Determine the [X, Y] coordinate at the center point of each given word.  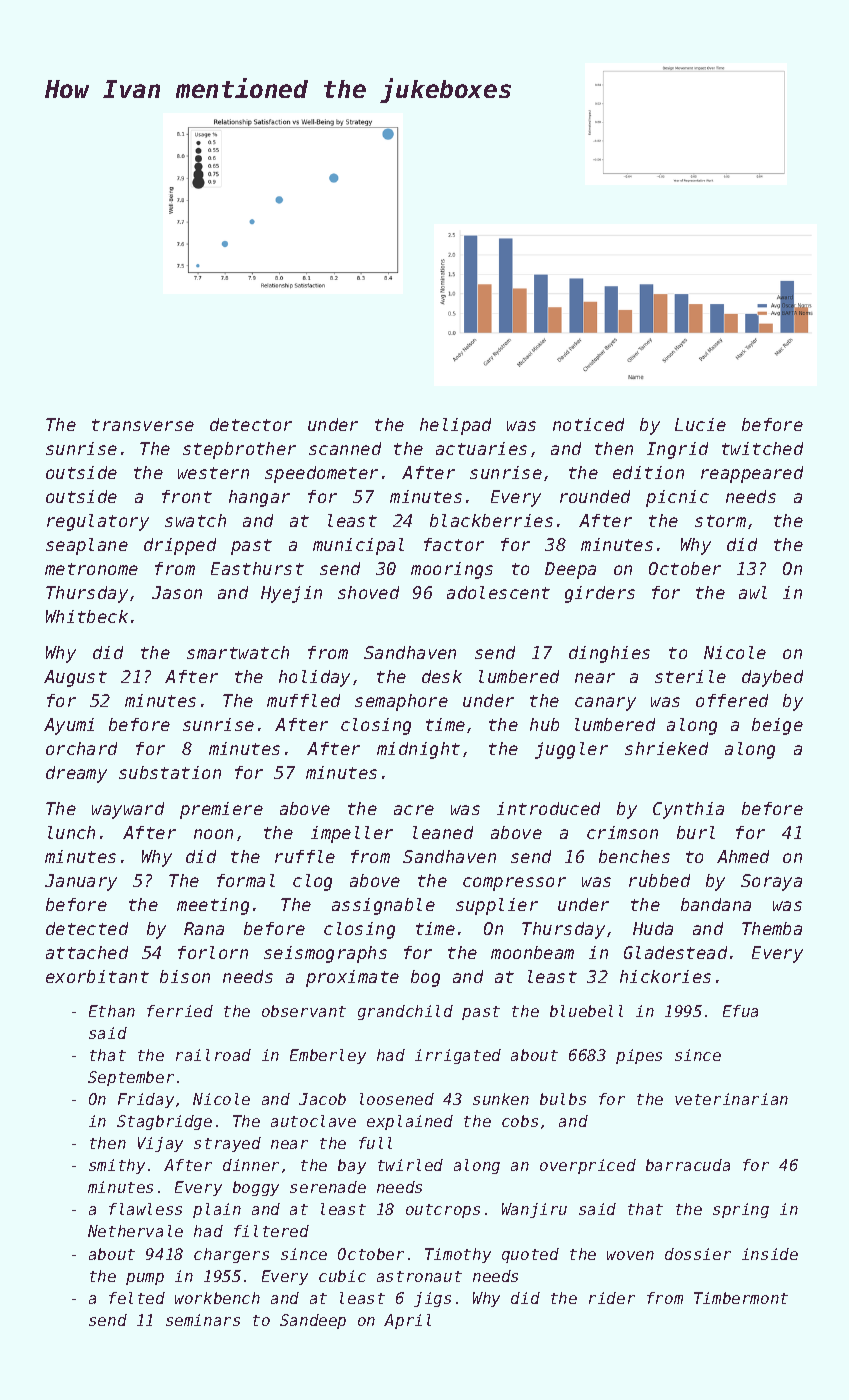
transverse [143, 425]
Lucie [700, 424]
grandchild [405, 1012]
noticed [588, 424]
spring [741, 1210]
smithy [117, 1166]
